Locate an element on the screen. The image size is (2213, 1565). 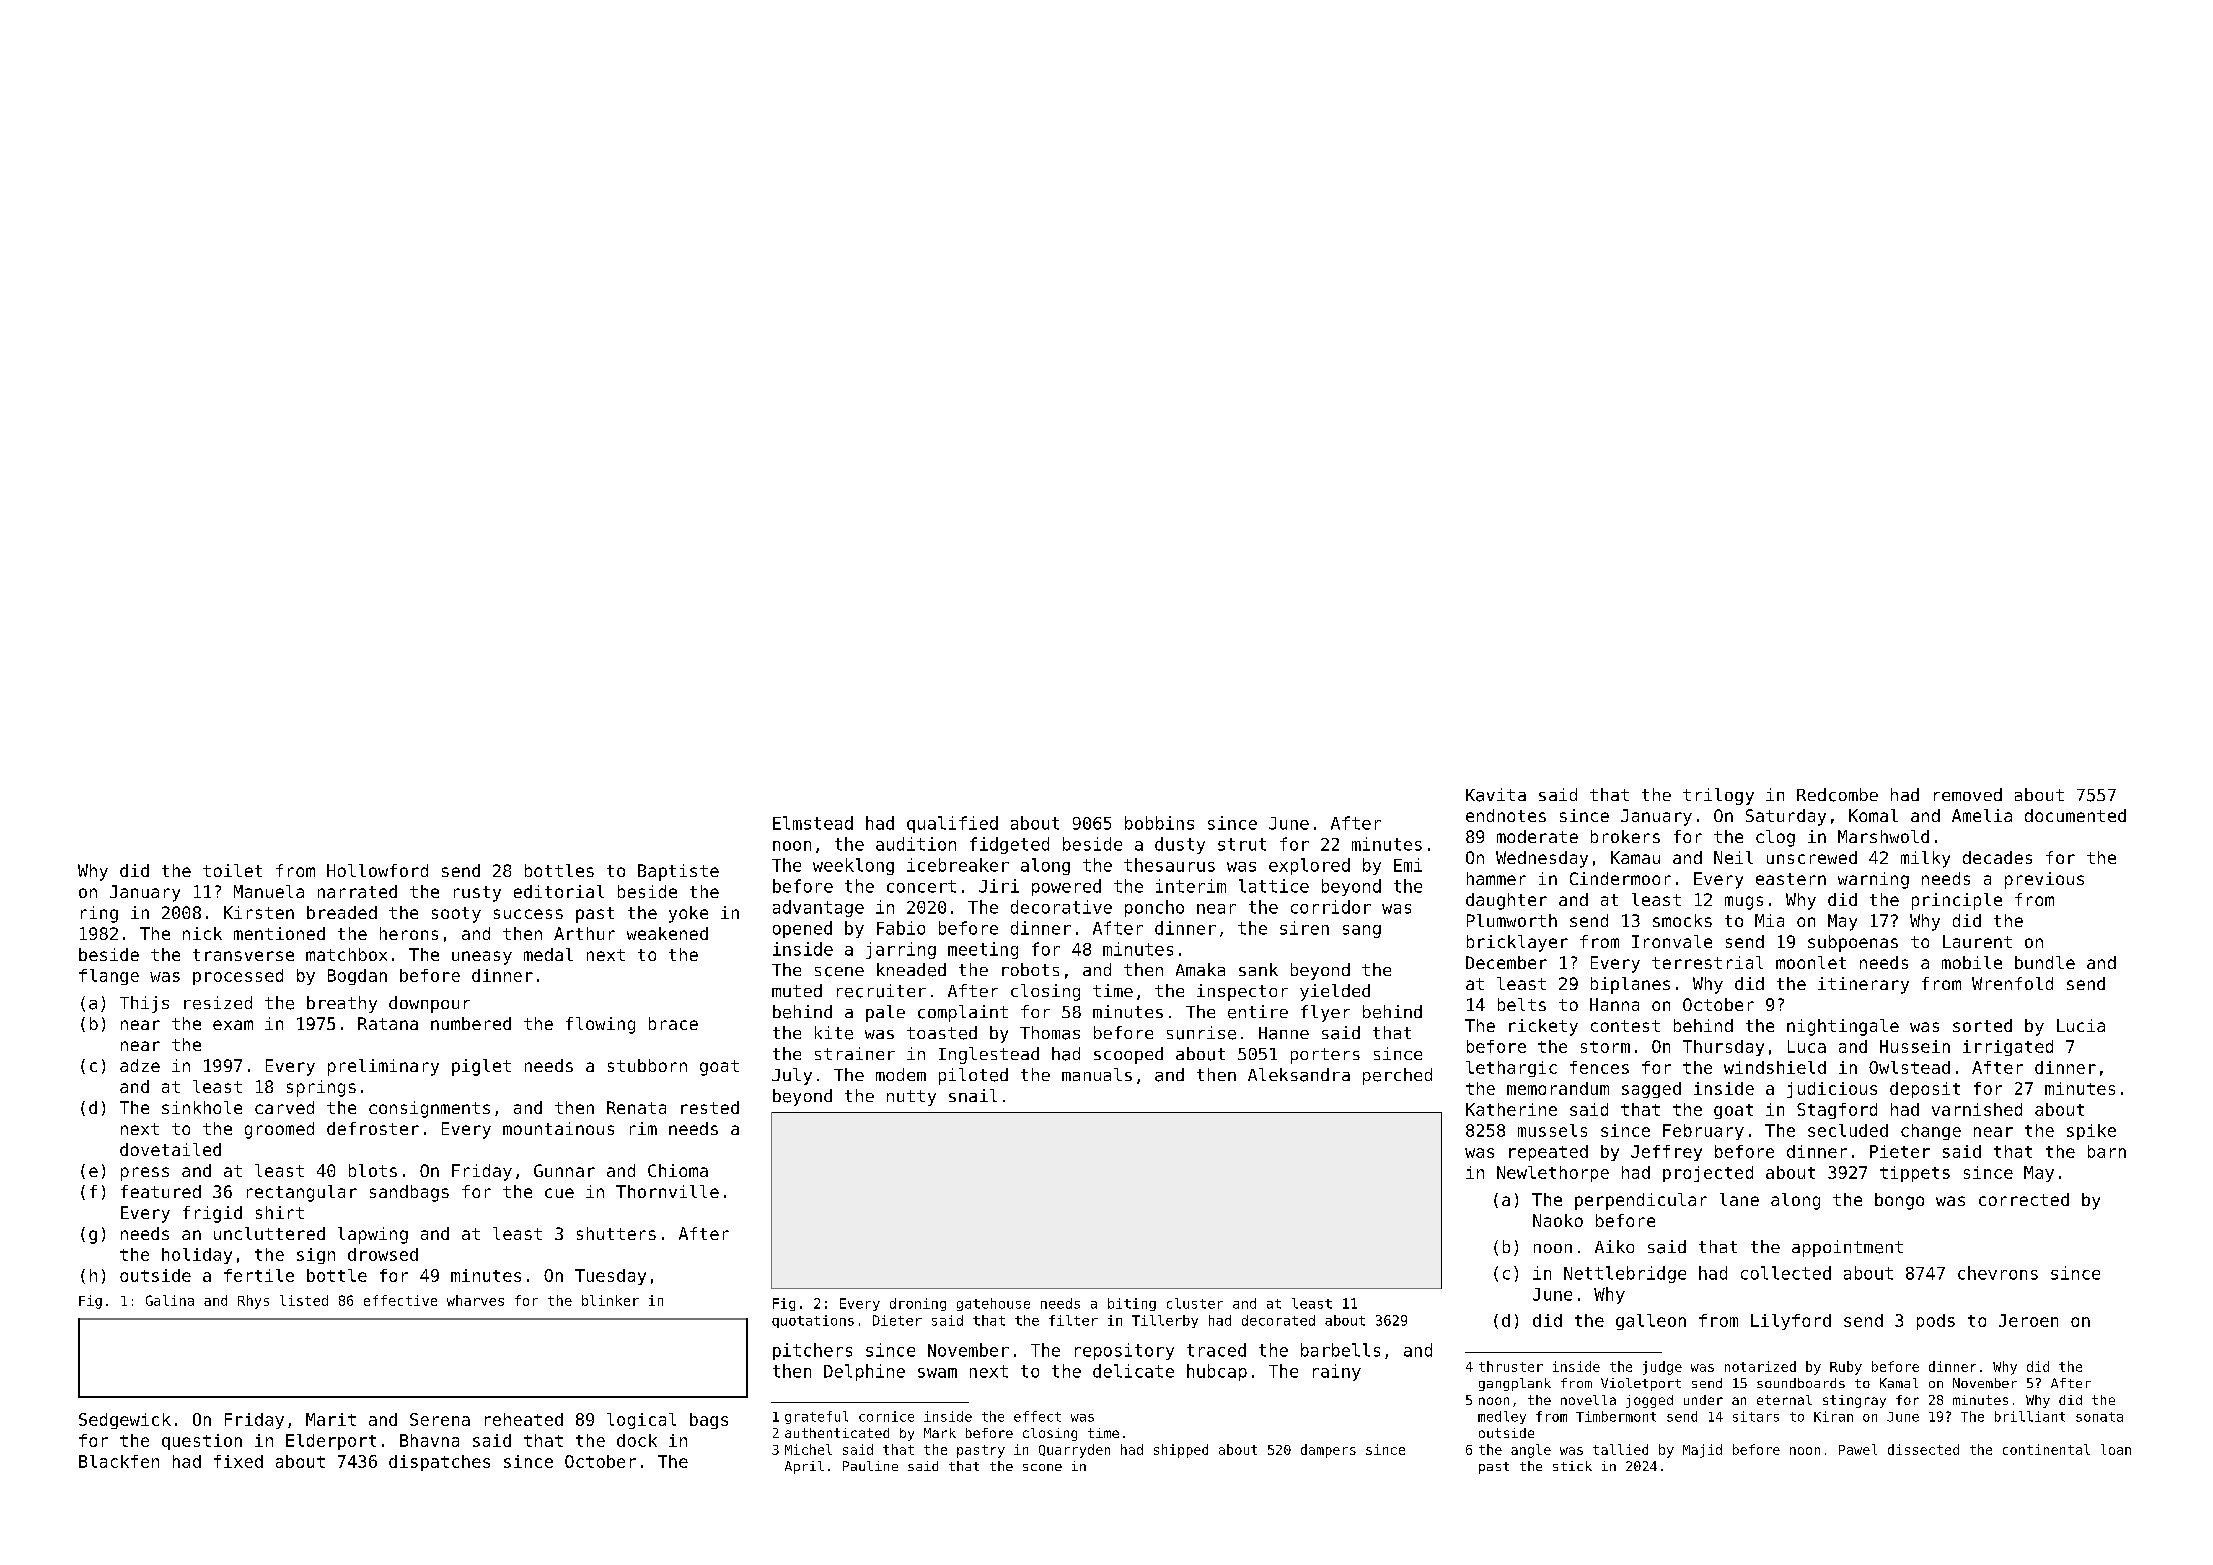
Marit is located at coordinates (331, 1419).
